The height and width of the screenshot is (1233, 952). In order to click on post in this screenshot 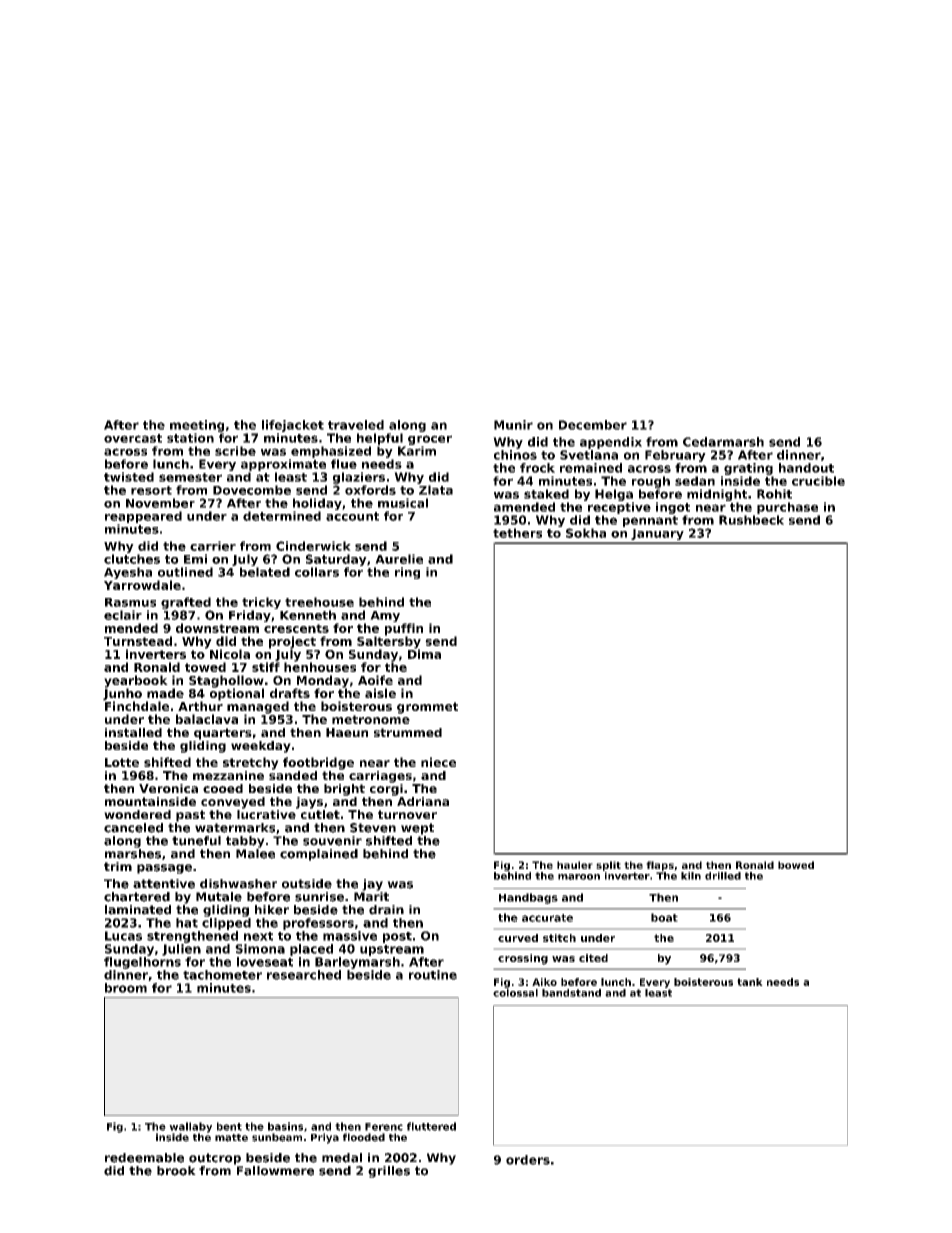, I will do `click(397, 937)`.
